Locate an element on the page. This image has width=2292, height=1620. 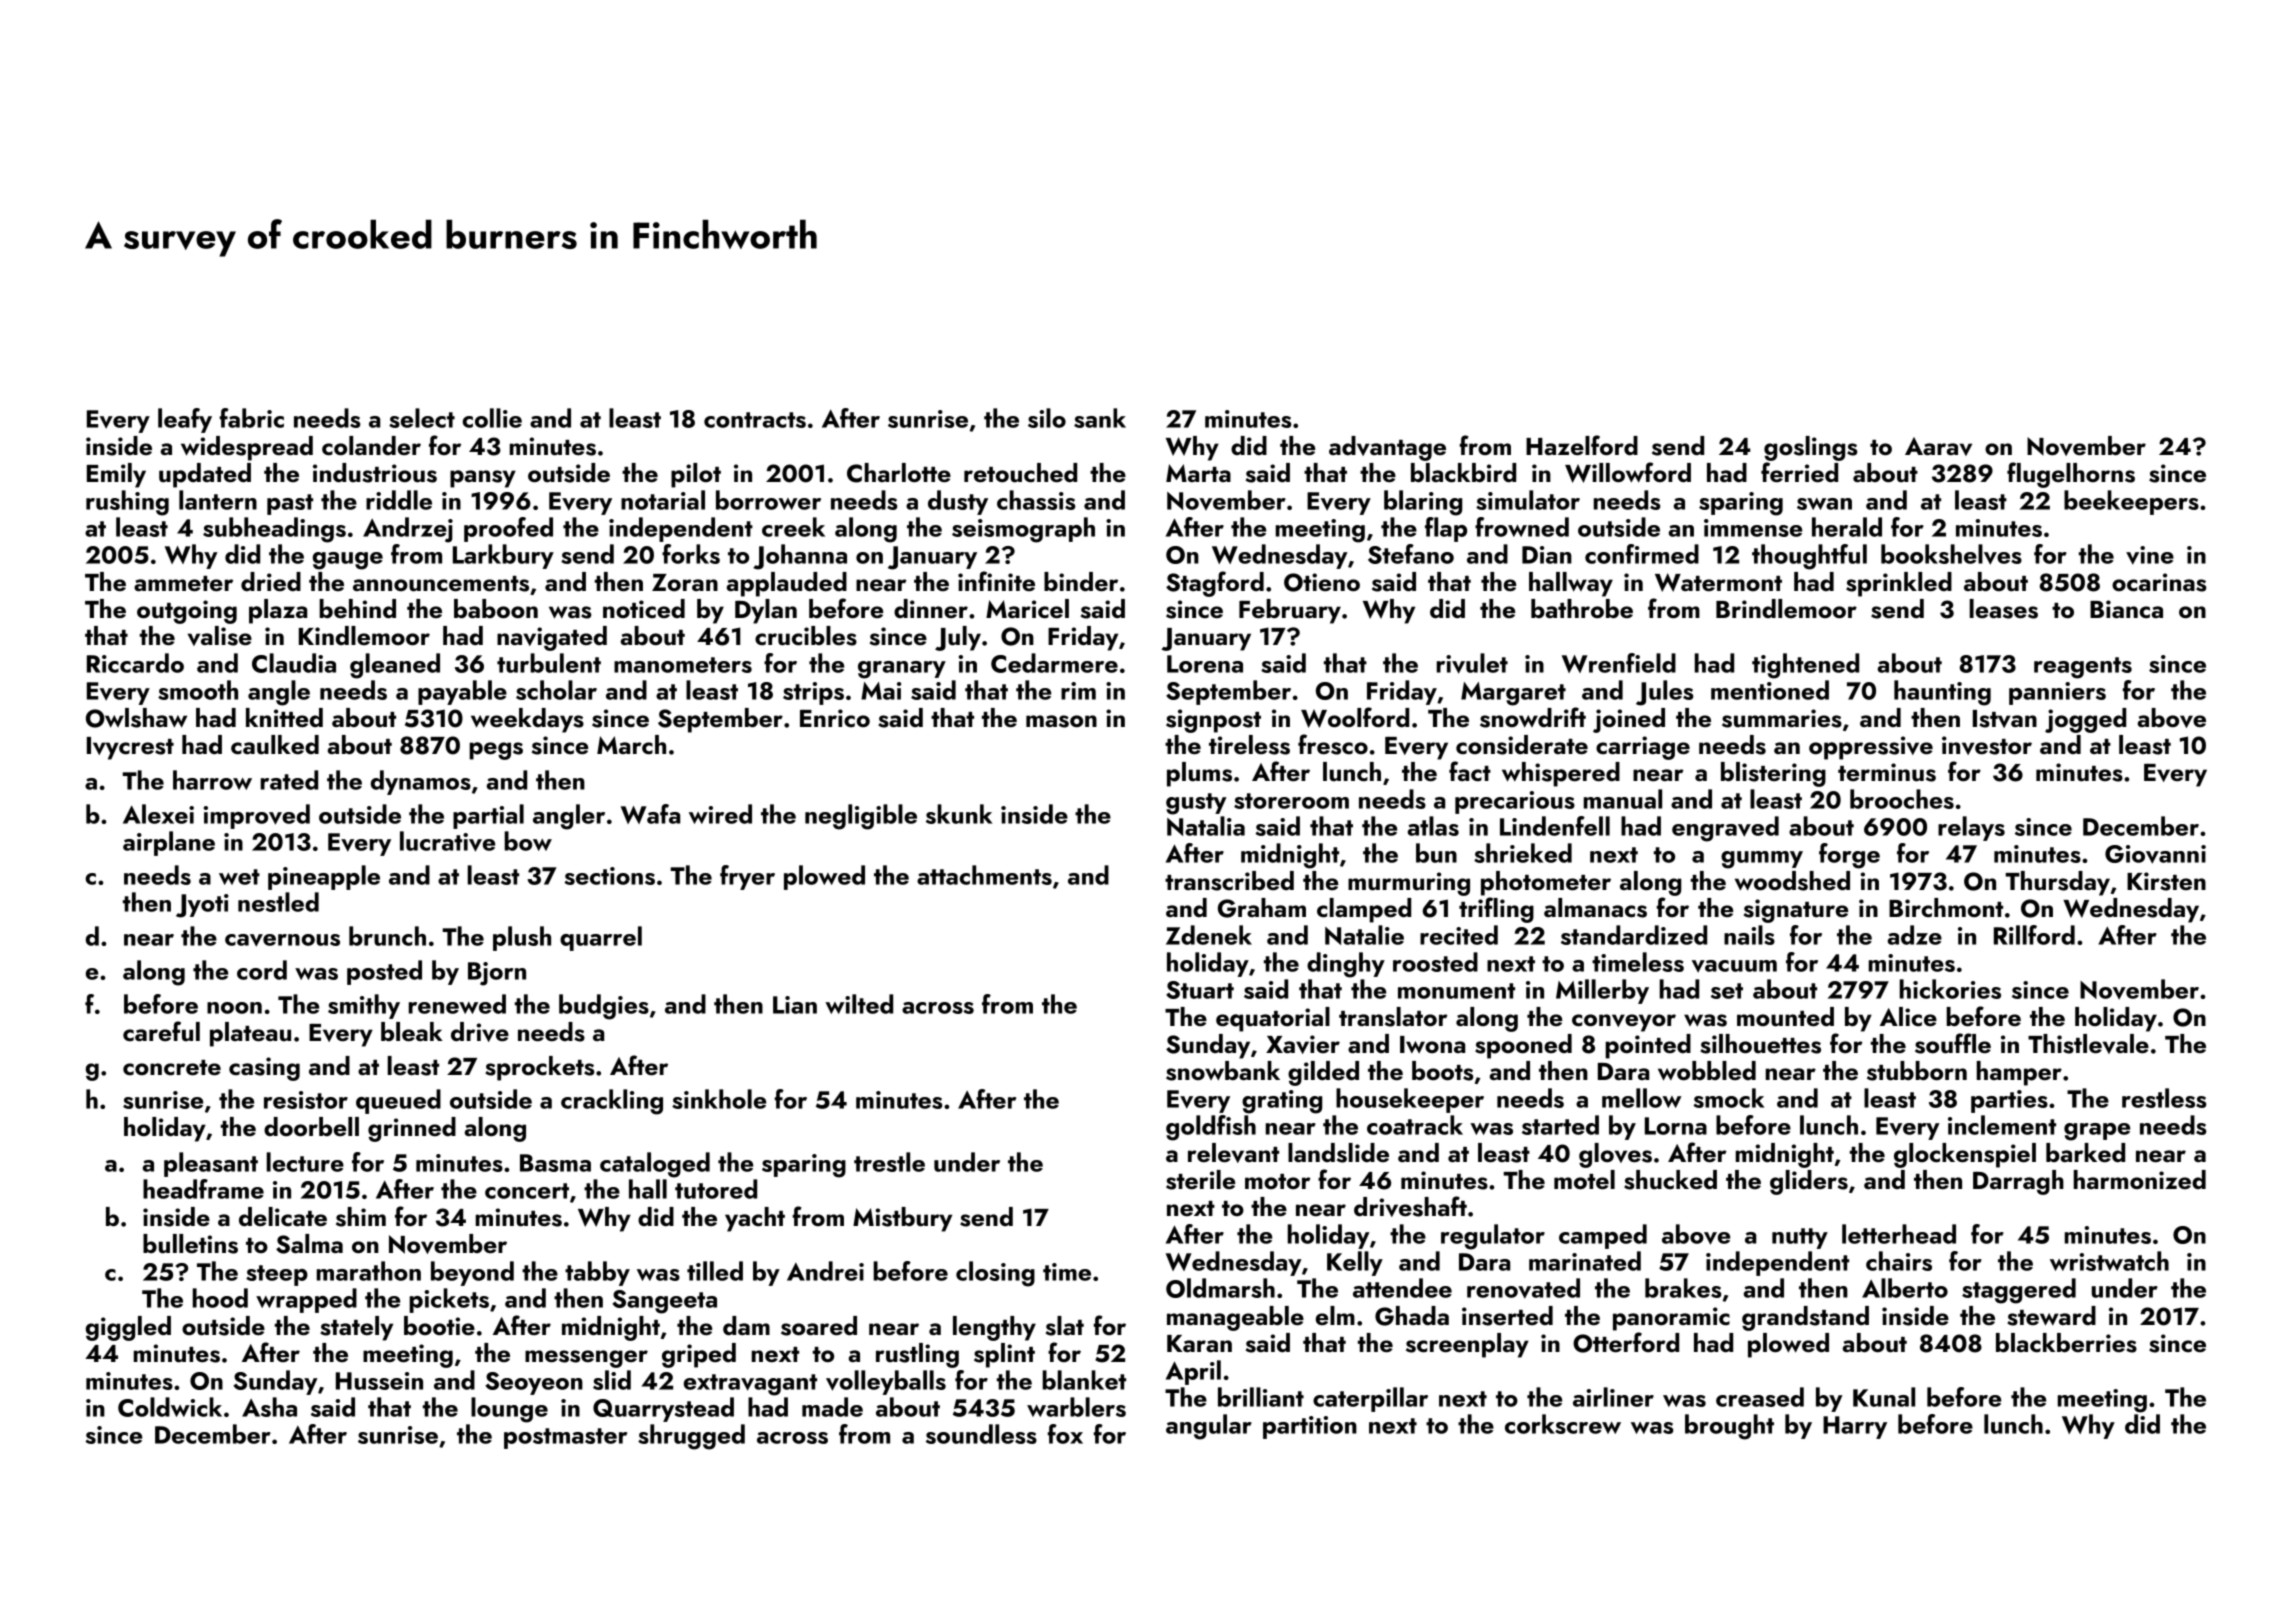
brooches is located at coordinates (1902, 799).
